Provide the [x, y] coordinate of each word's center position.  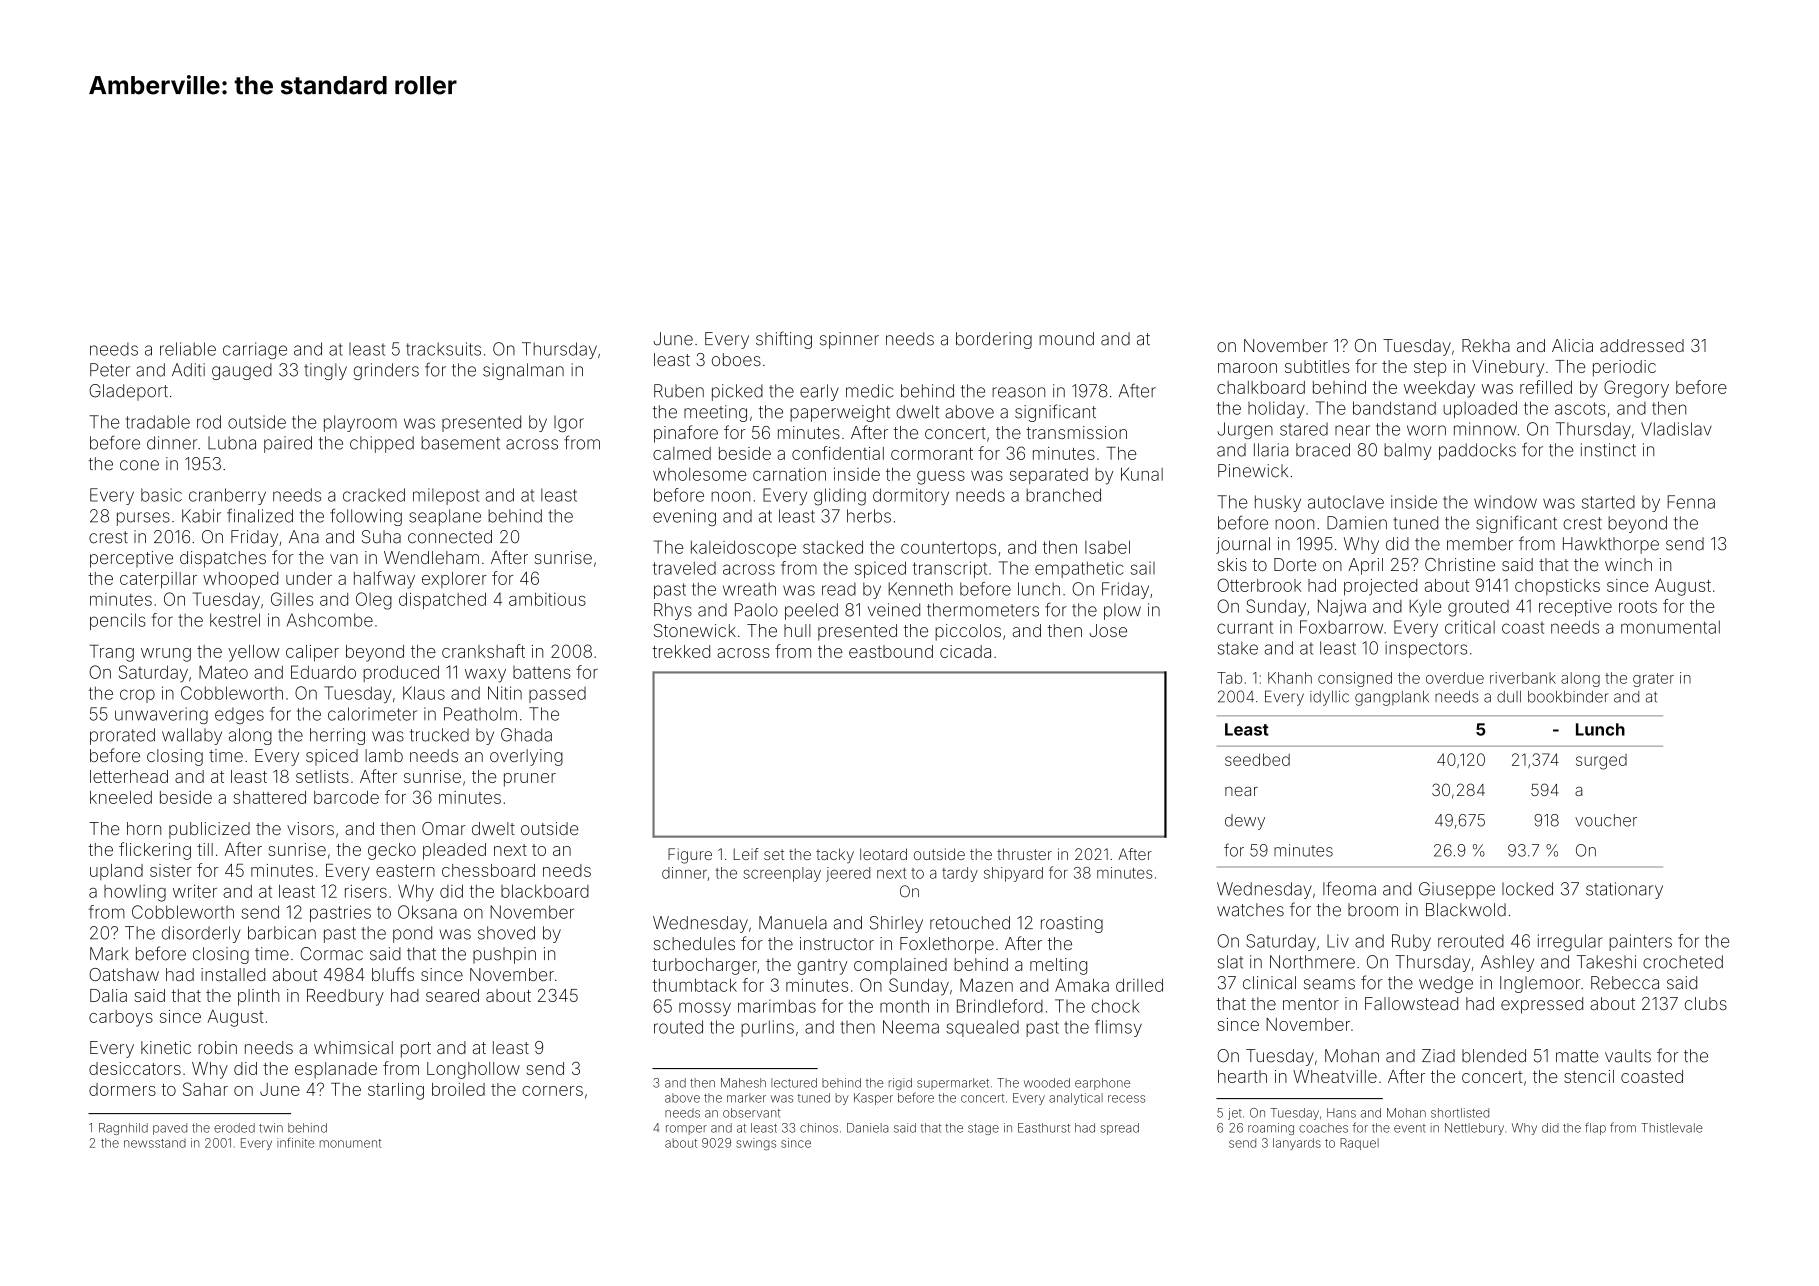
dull [1509, 697]
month [904, 1006]
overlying [526, 757]
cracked [374, 495]
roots [1638, 607]
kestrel [235, 620]
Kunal [1142, 474]
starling [396, 1091]
